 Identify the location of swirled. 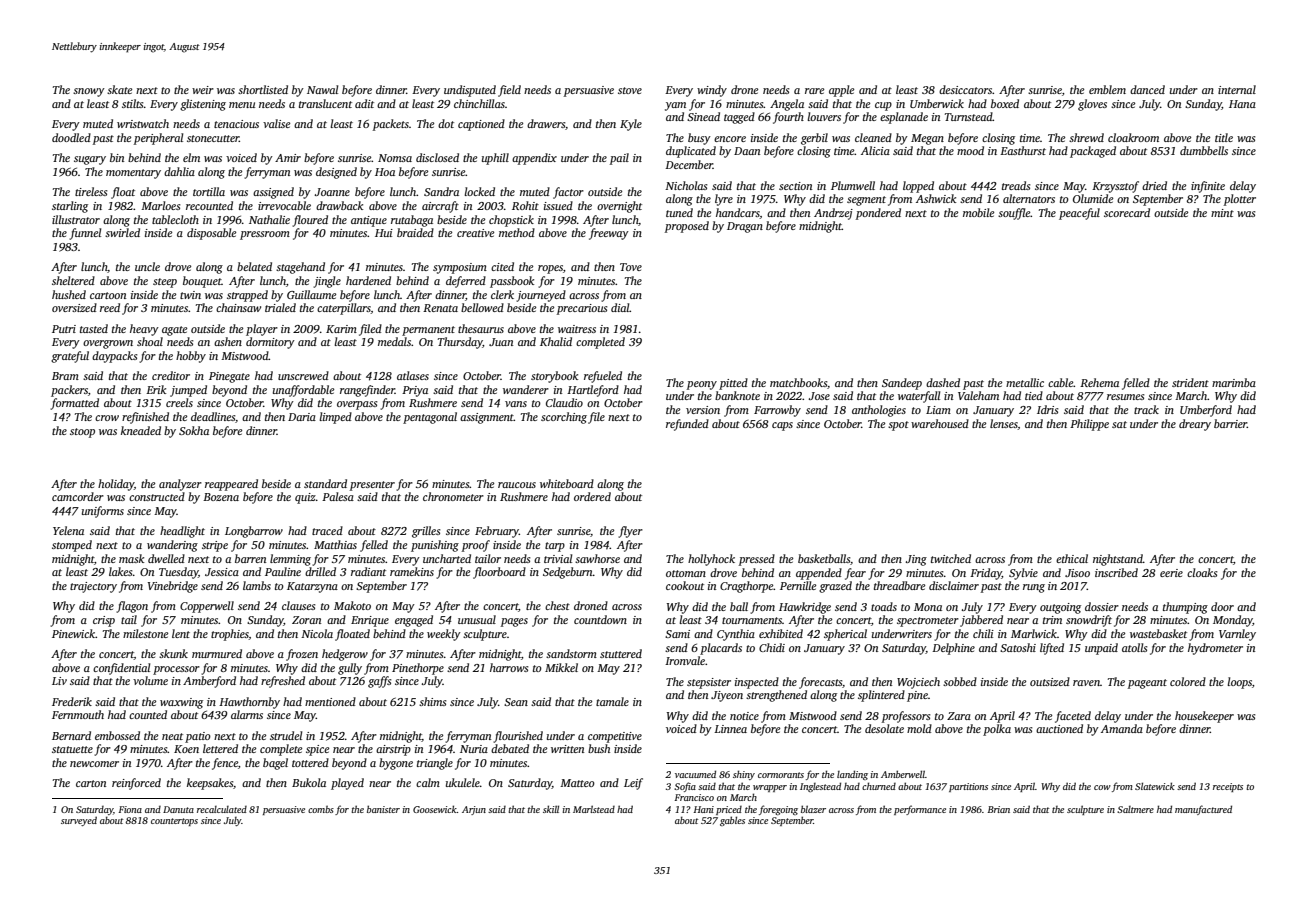
(122, 232).
